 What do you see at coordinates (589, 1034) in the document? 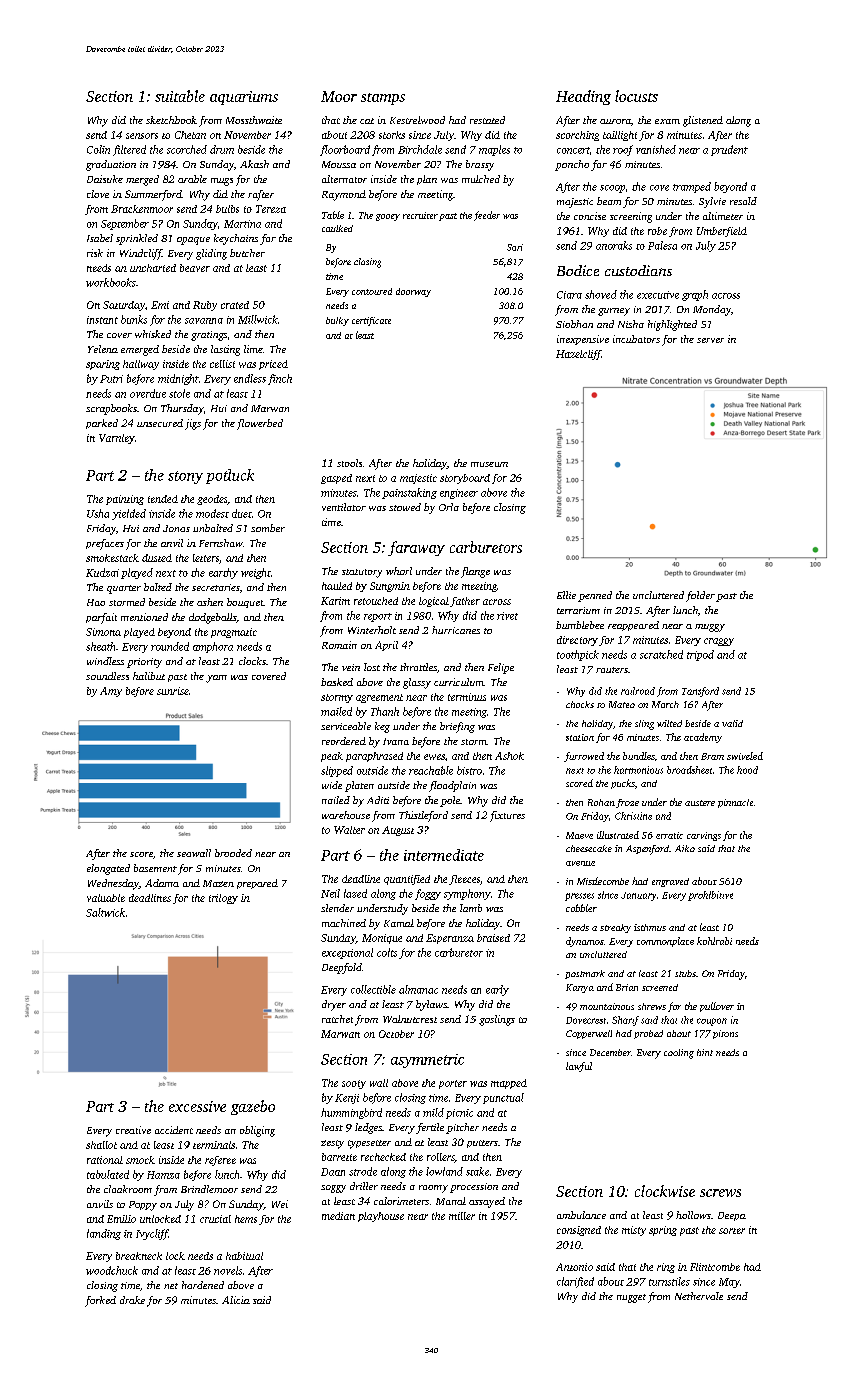
I see `Copperwell` at bounding box center [589, 1034].
